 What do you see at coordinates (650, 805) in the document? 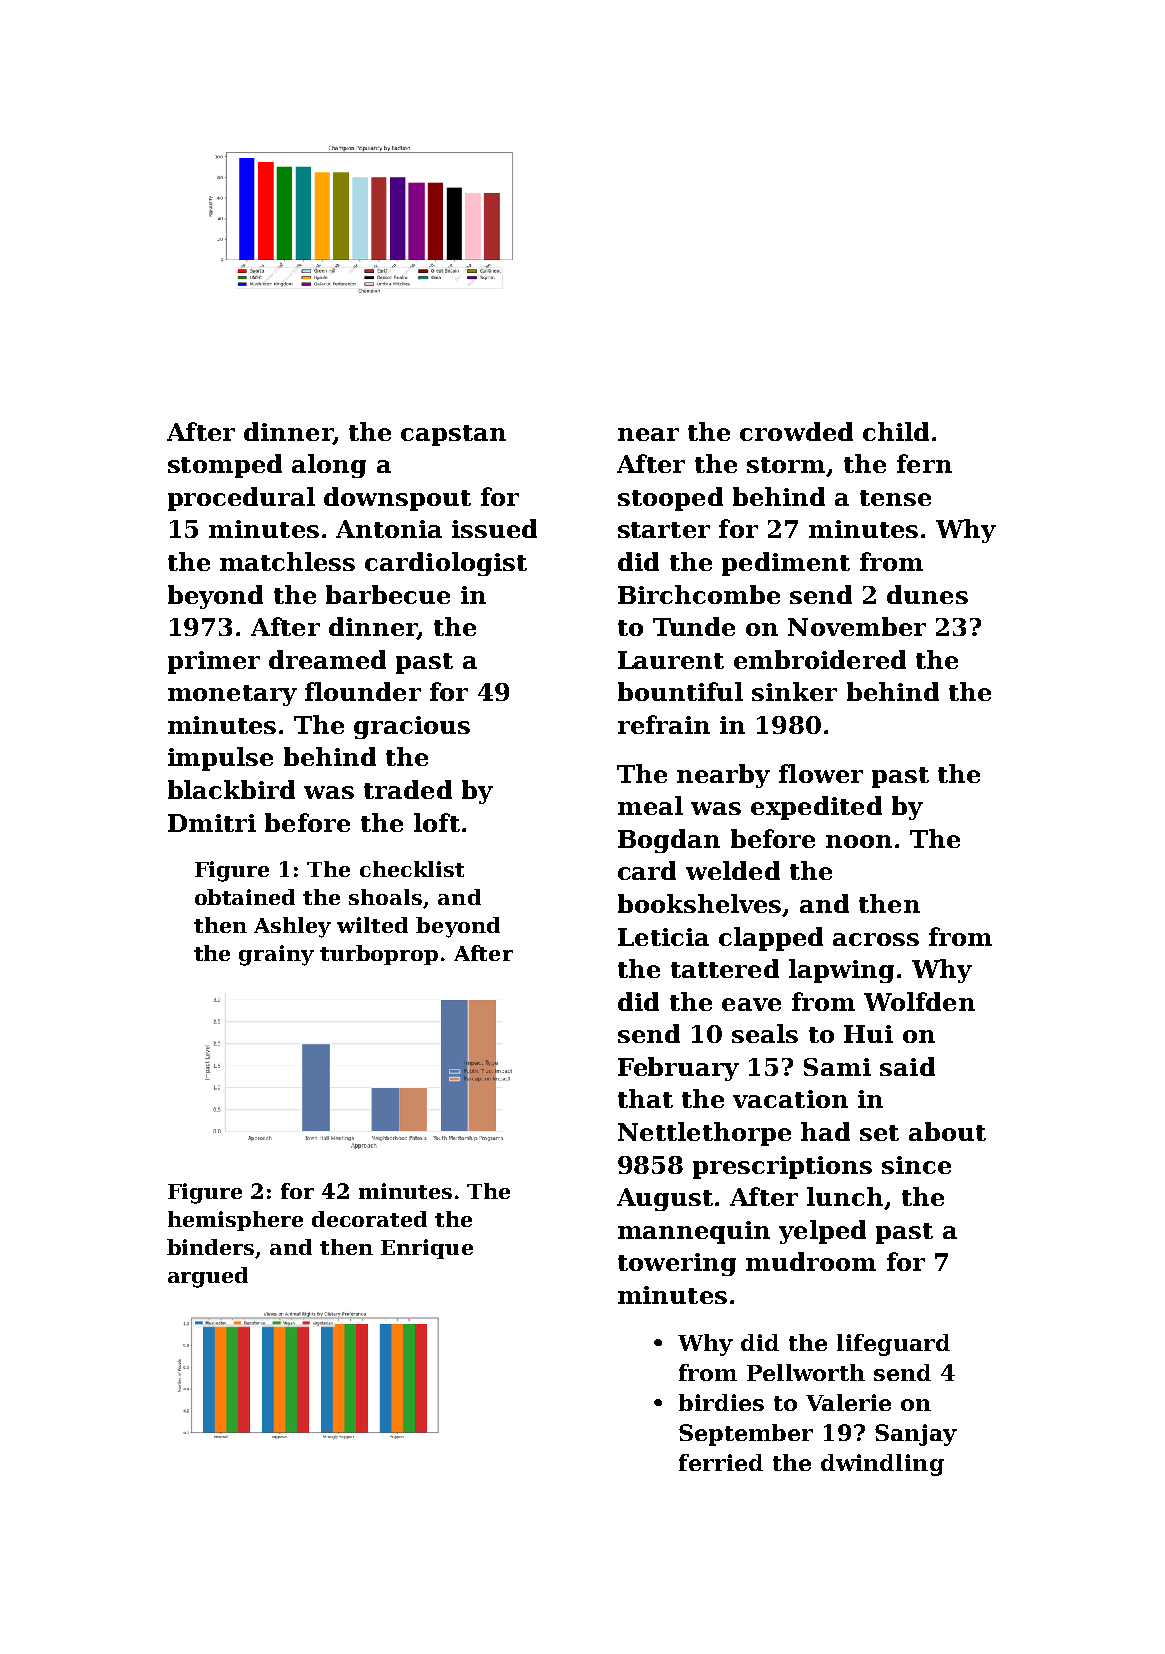
I see `meal` at bounding box center [650, 805].
